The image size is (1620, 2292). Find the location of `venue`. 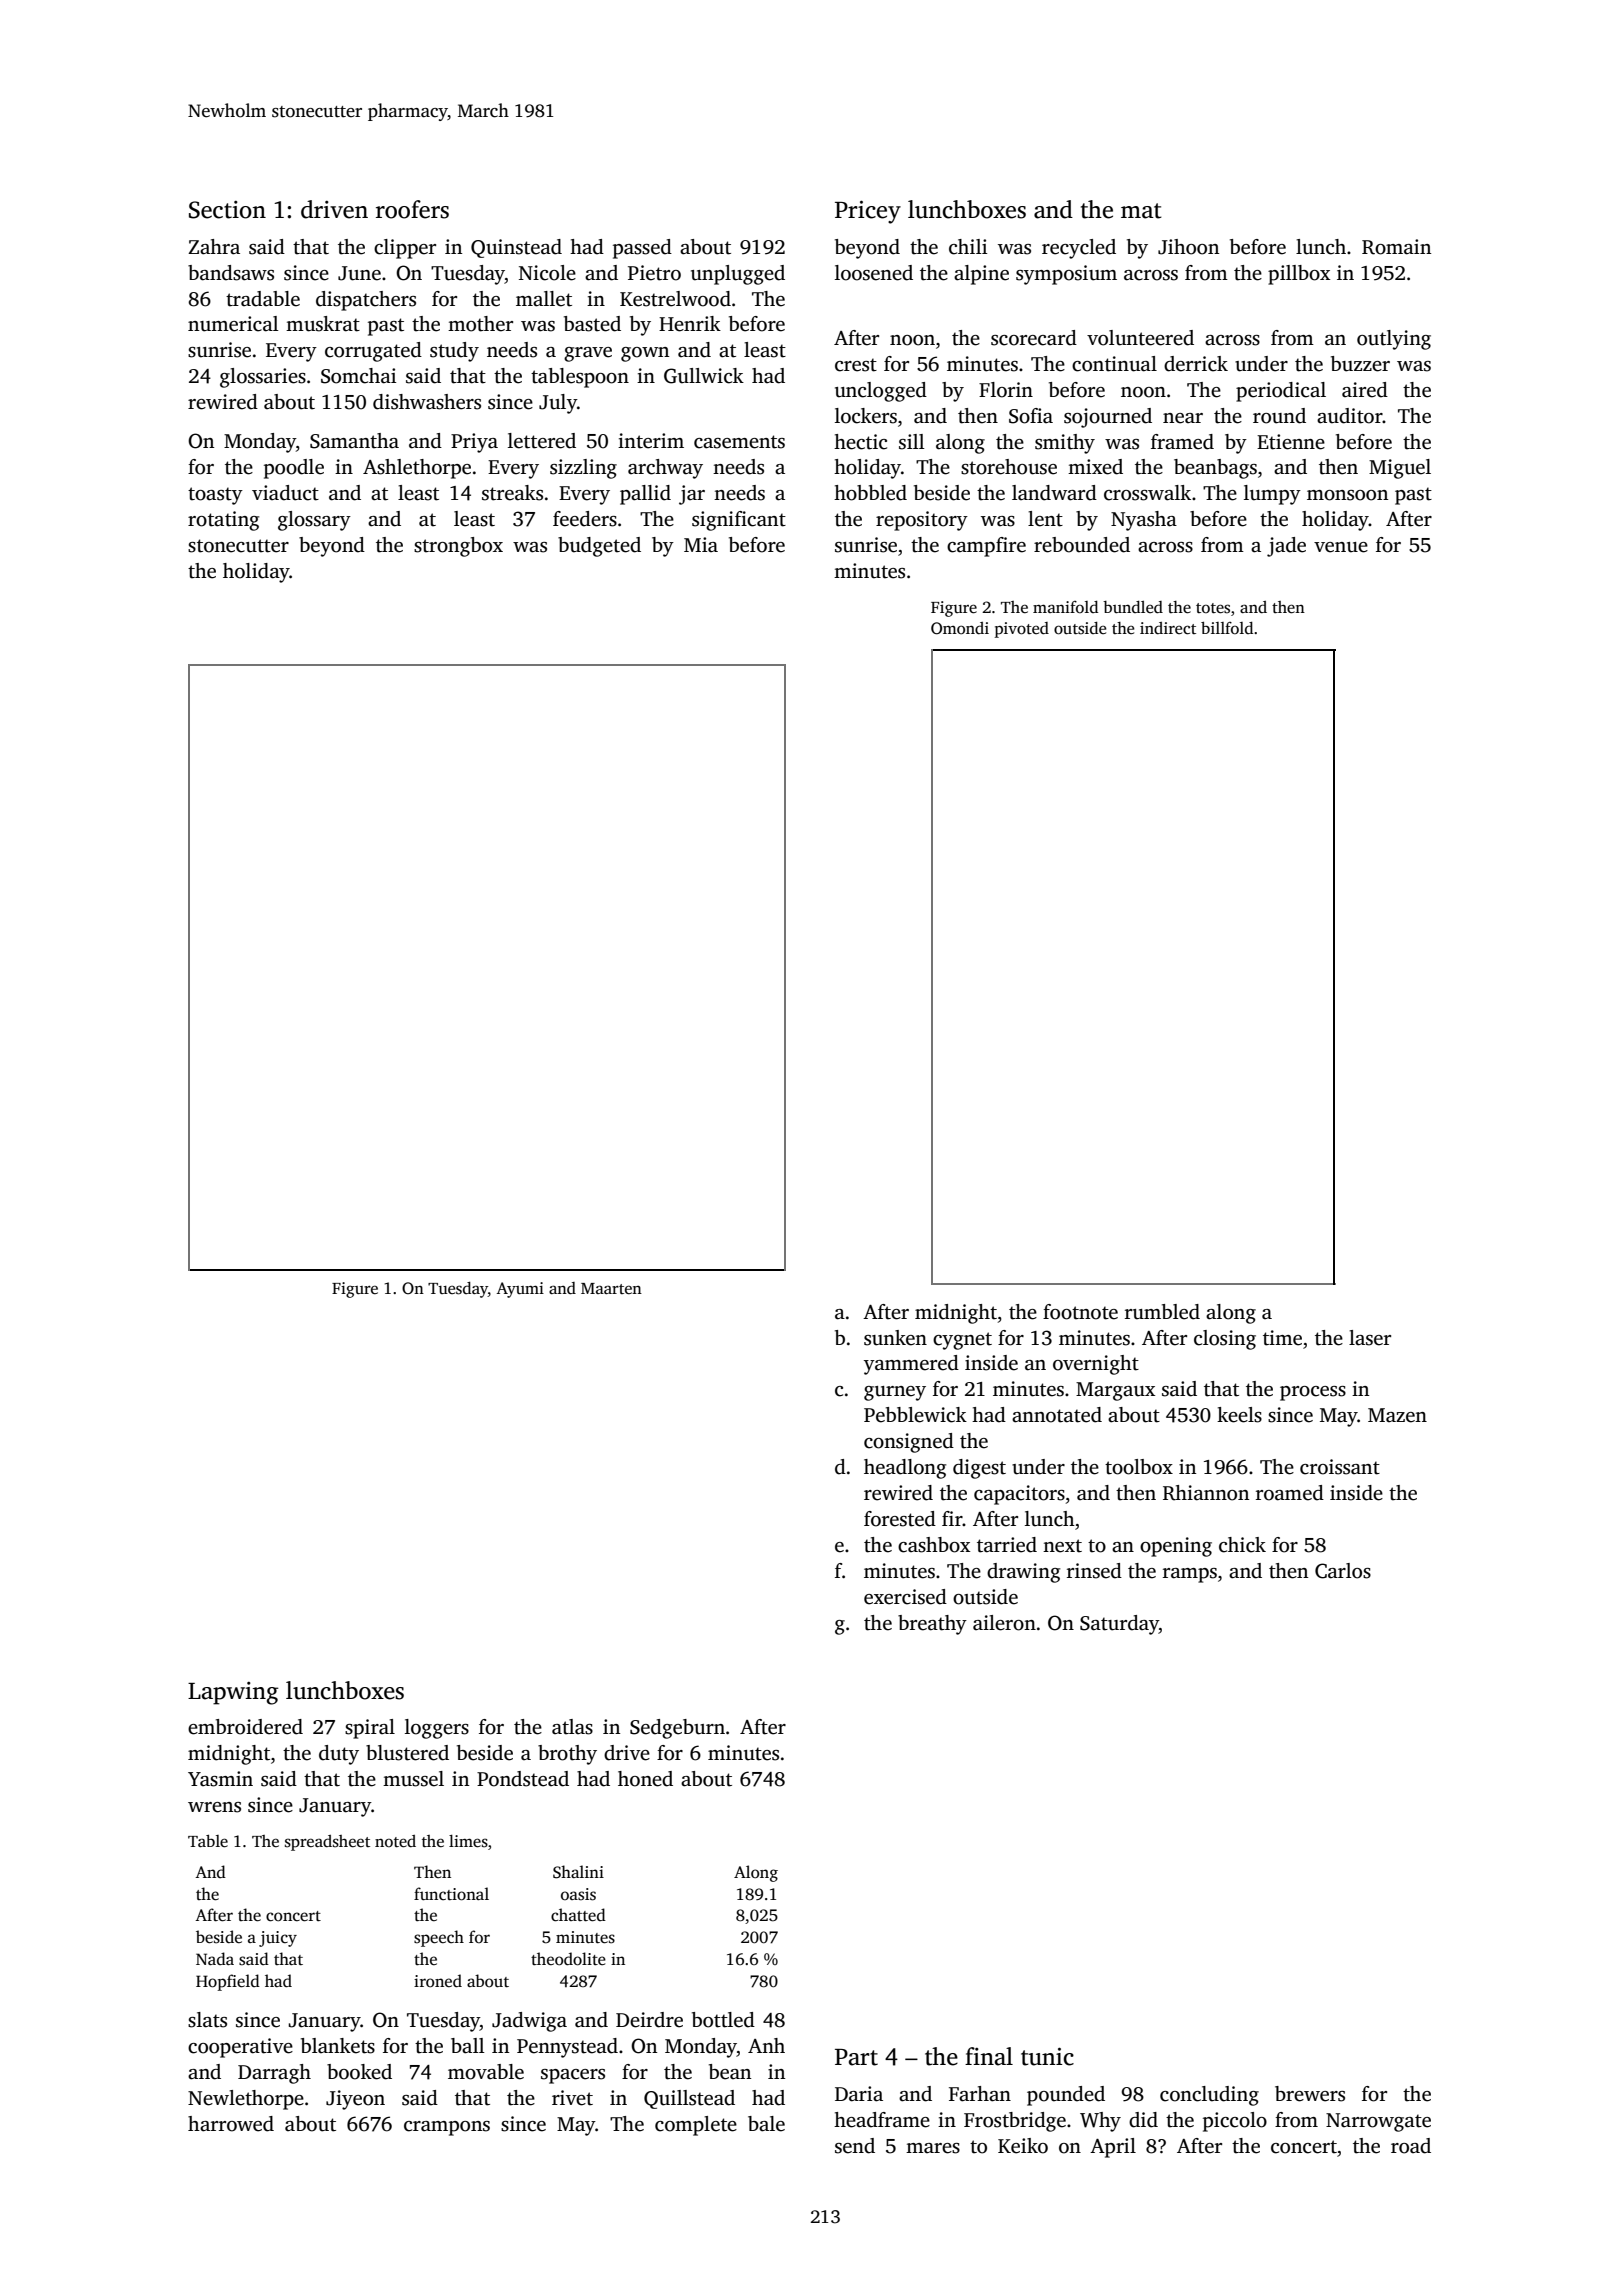

venue is located at coordinates (1341, 547).
